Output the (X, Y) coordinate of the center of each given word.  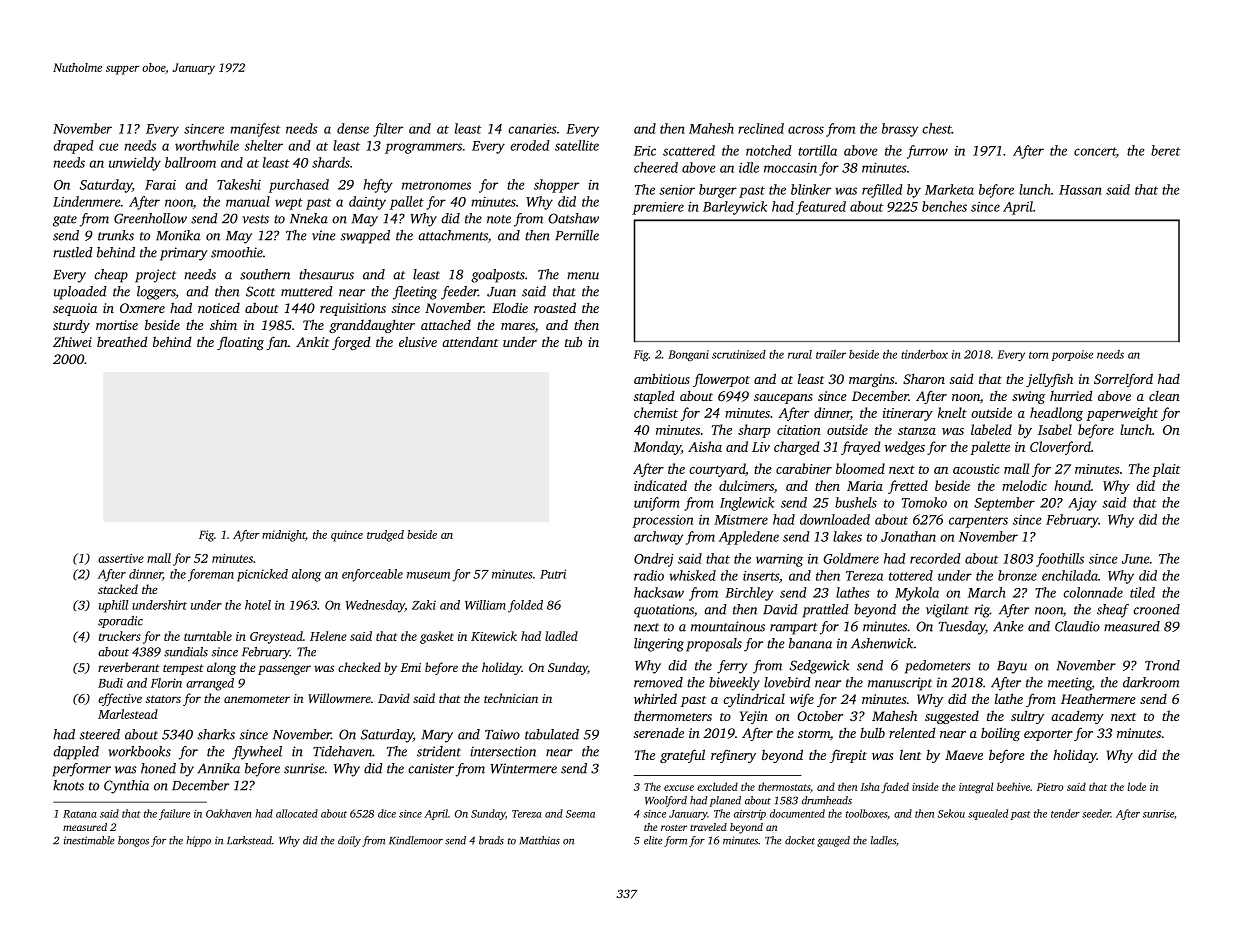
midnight (284, 536)
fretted (908, 487)
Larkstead (249, 840)
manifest (255, 130)
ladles (883, 840)
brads (491, 840)
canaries (532, 129)
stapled (654, 397)
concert (1095, 151)
